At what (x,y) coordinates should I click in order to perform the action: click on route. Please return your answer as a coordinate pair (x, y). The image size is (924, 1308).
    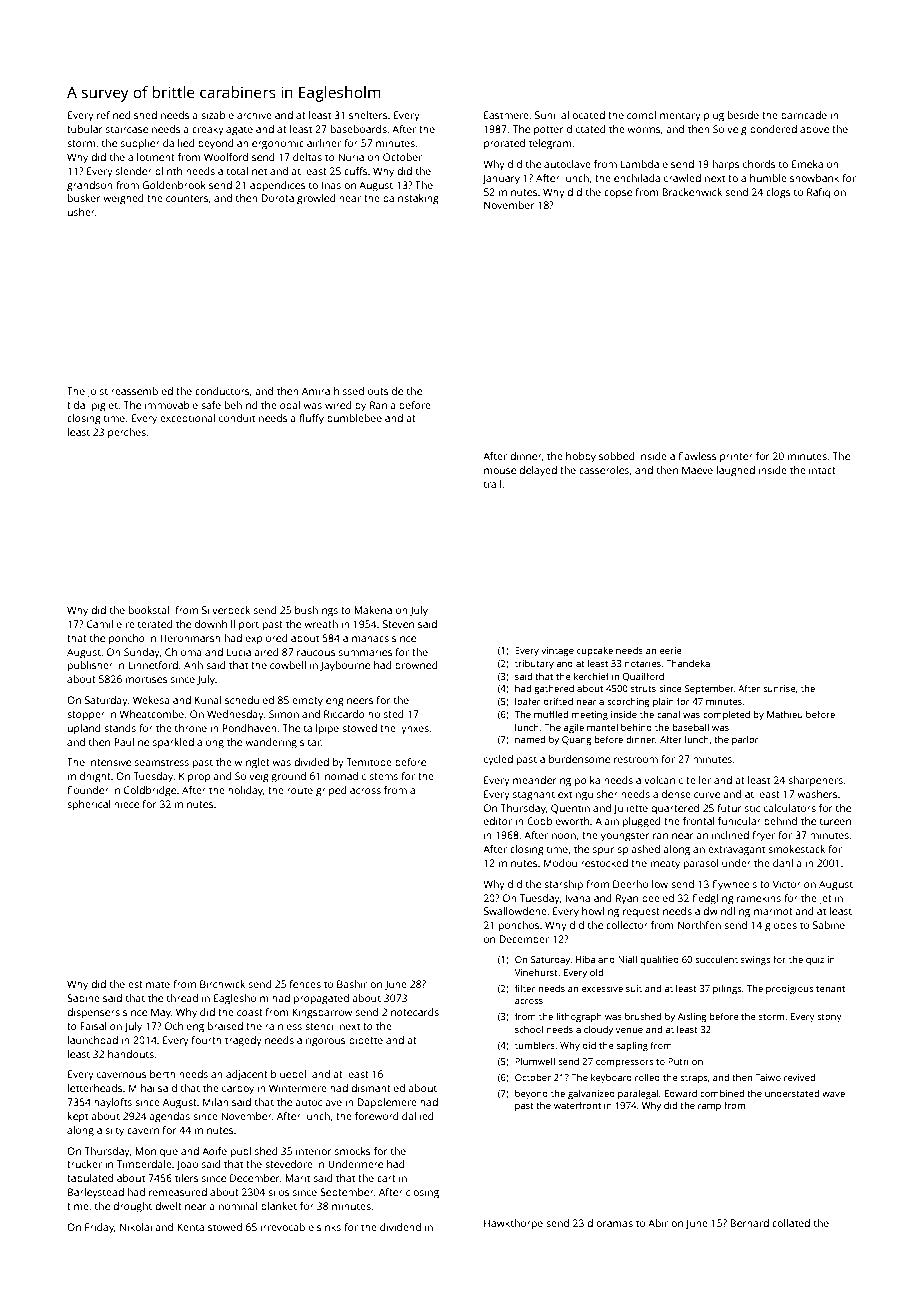
    Looking at the image, I should click on (300, 790).
